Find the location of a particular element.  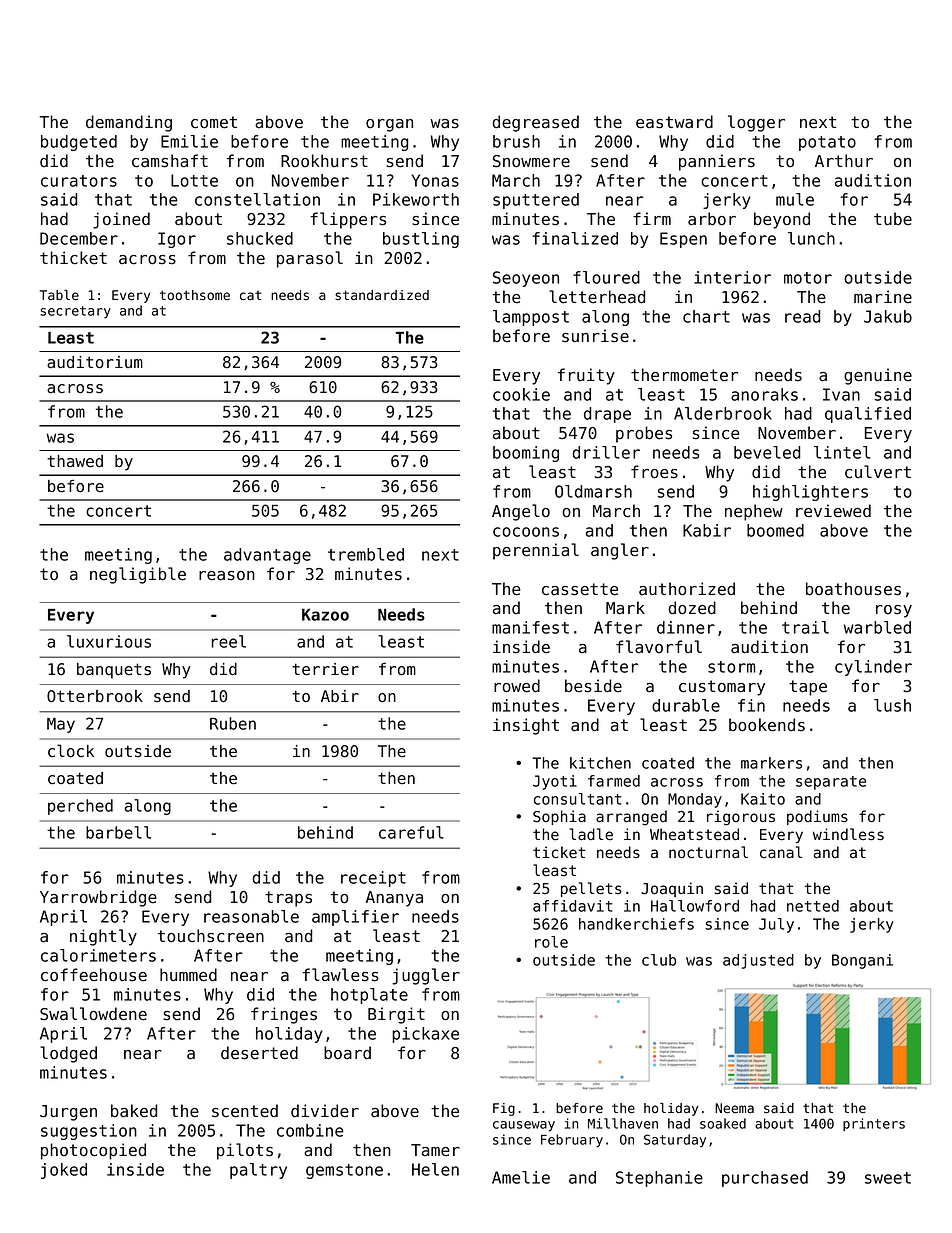

role is located at coordinates (551, 942).
